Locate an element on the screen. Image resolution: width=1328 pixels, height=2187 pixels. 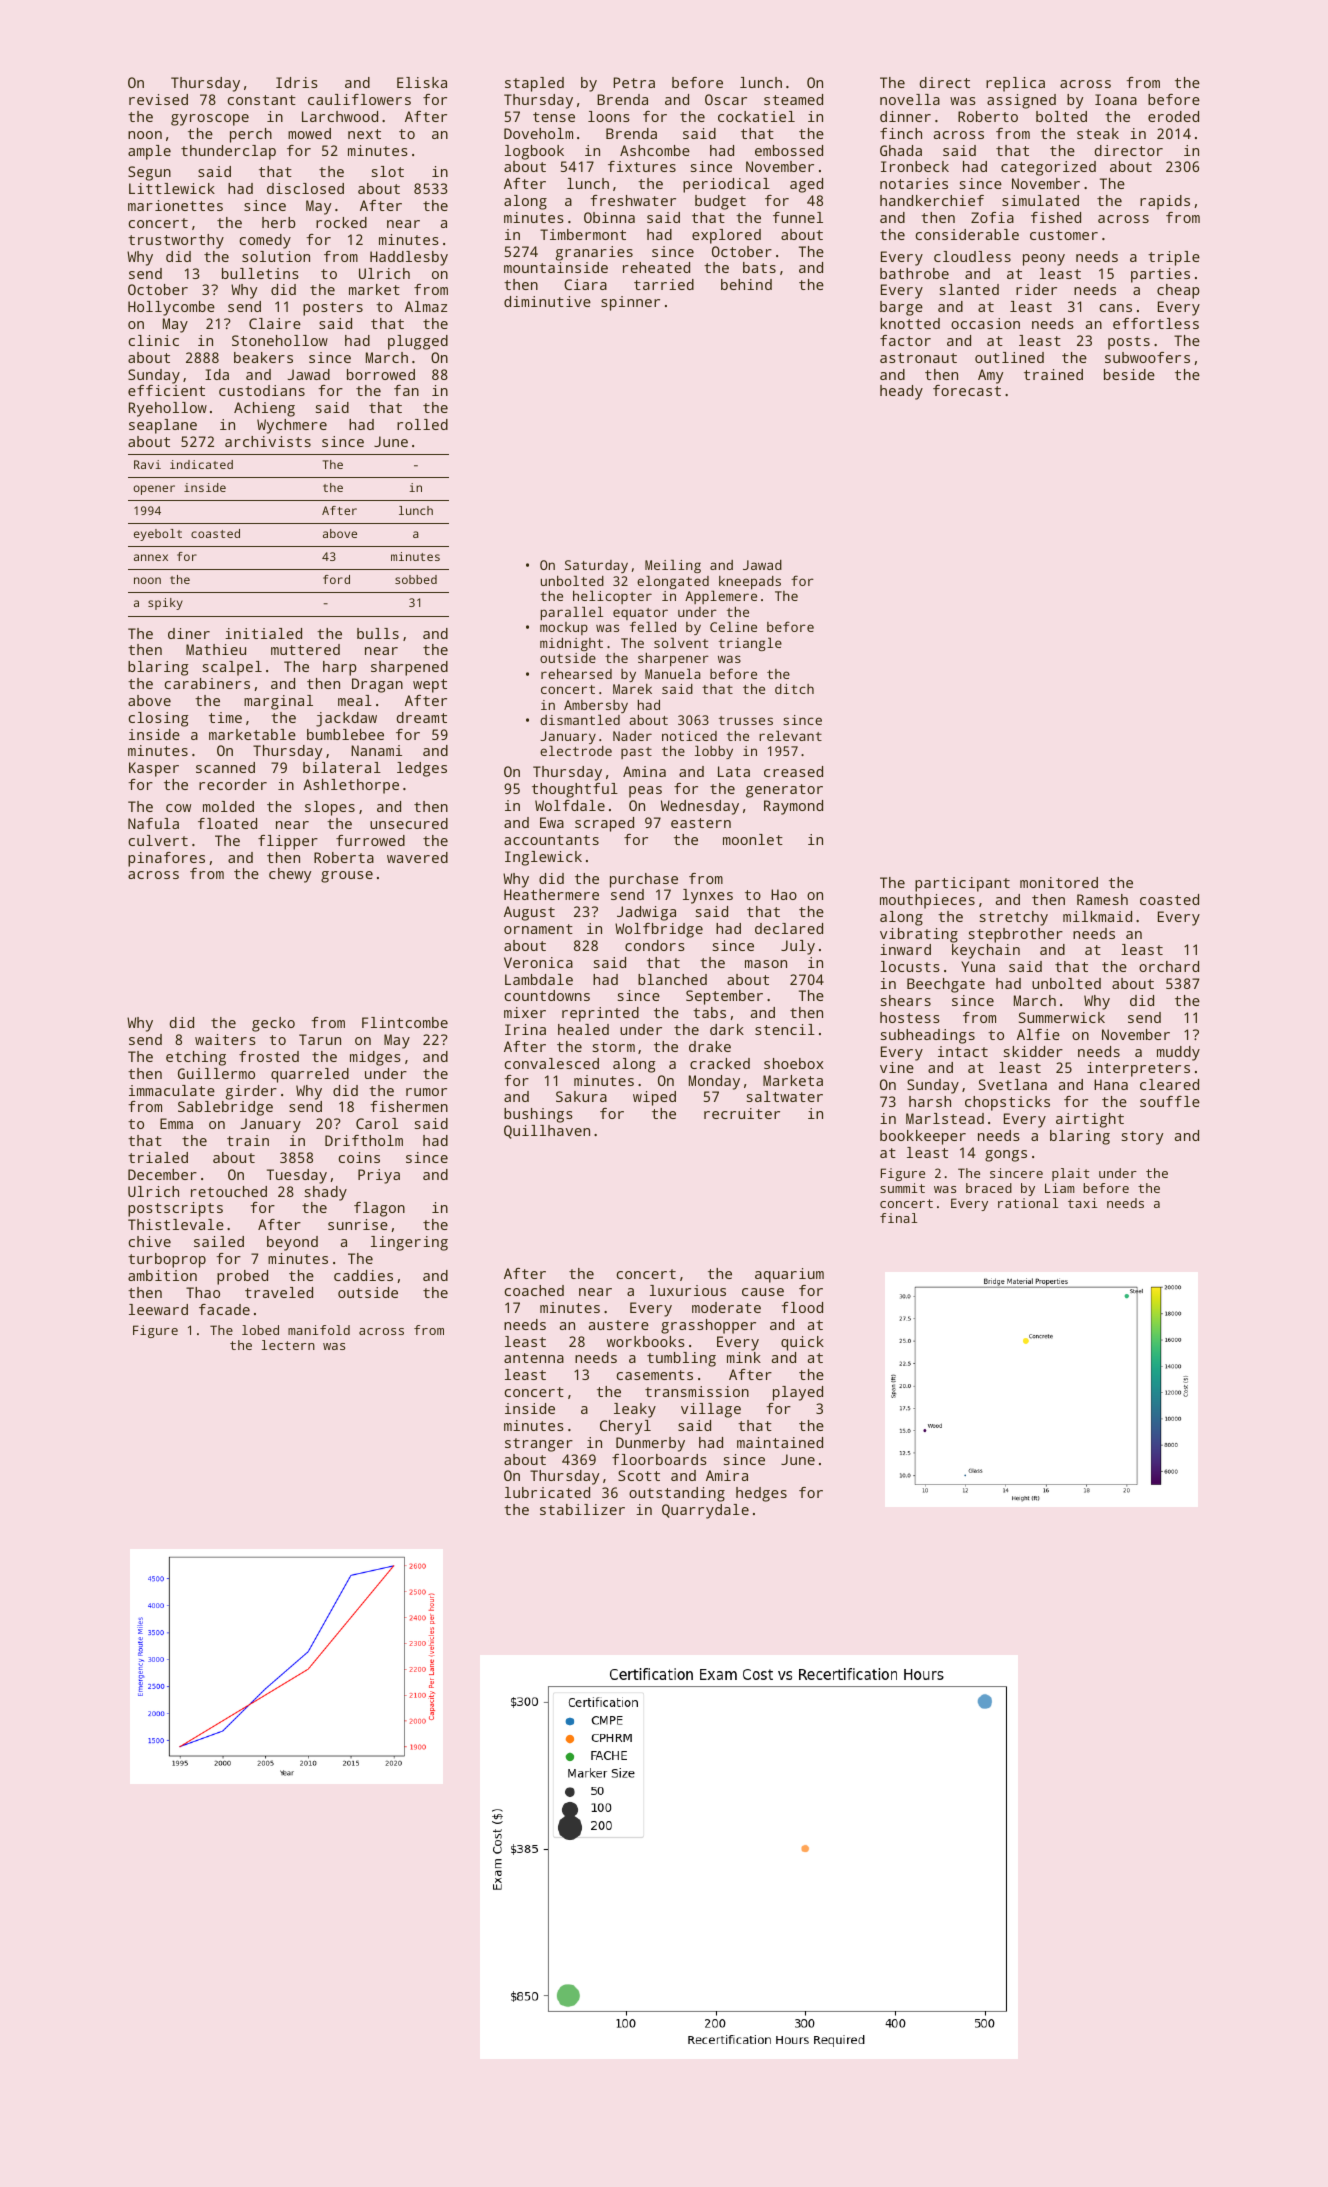
Petra is located at coordinates (634, 82).
